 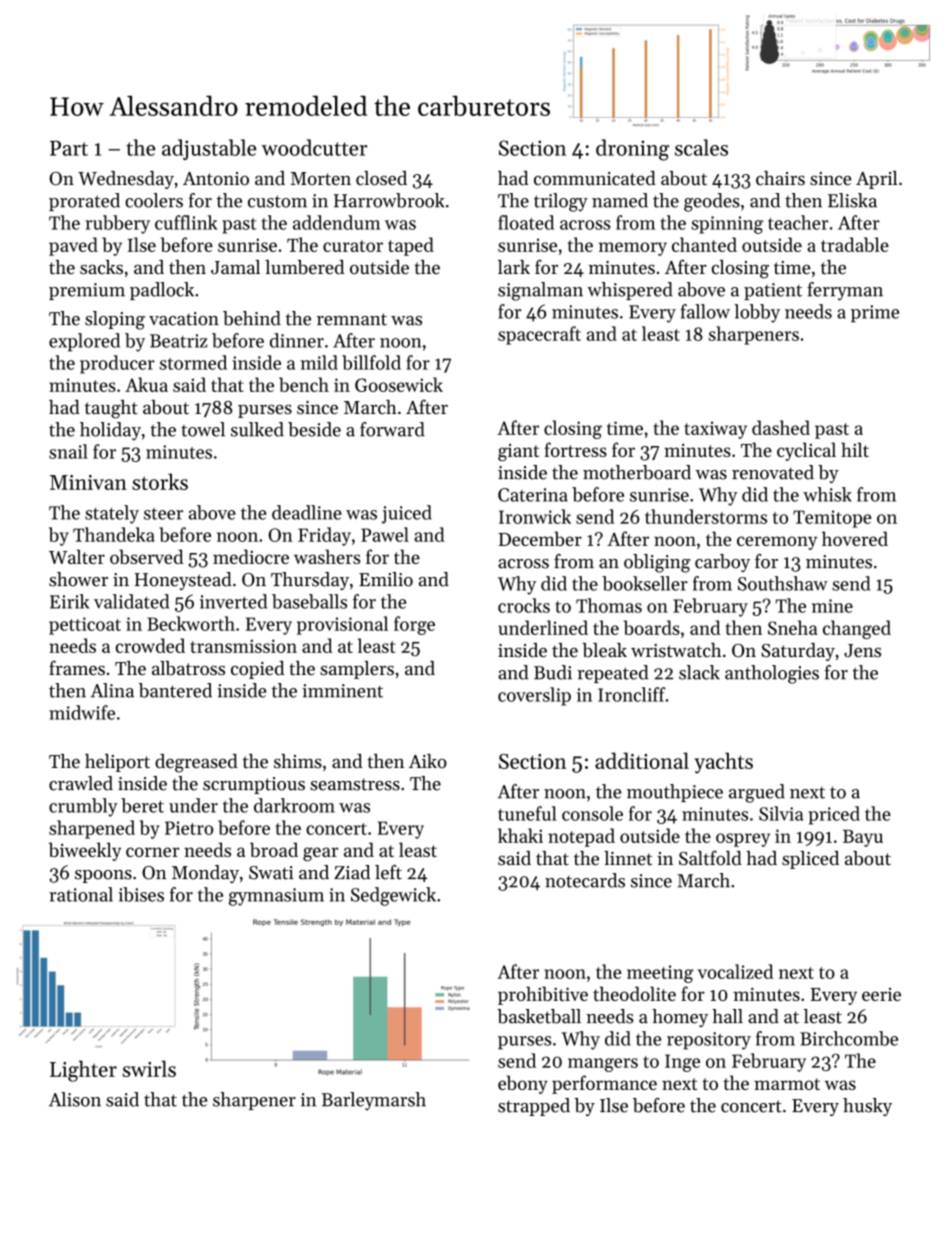 What do you see at coordinates (142, 805) in the screenshot?
I see `beret` at bounding box center [142, 805].
